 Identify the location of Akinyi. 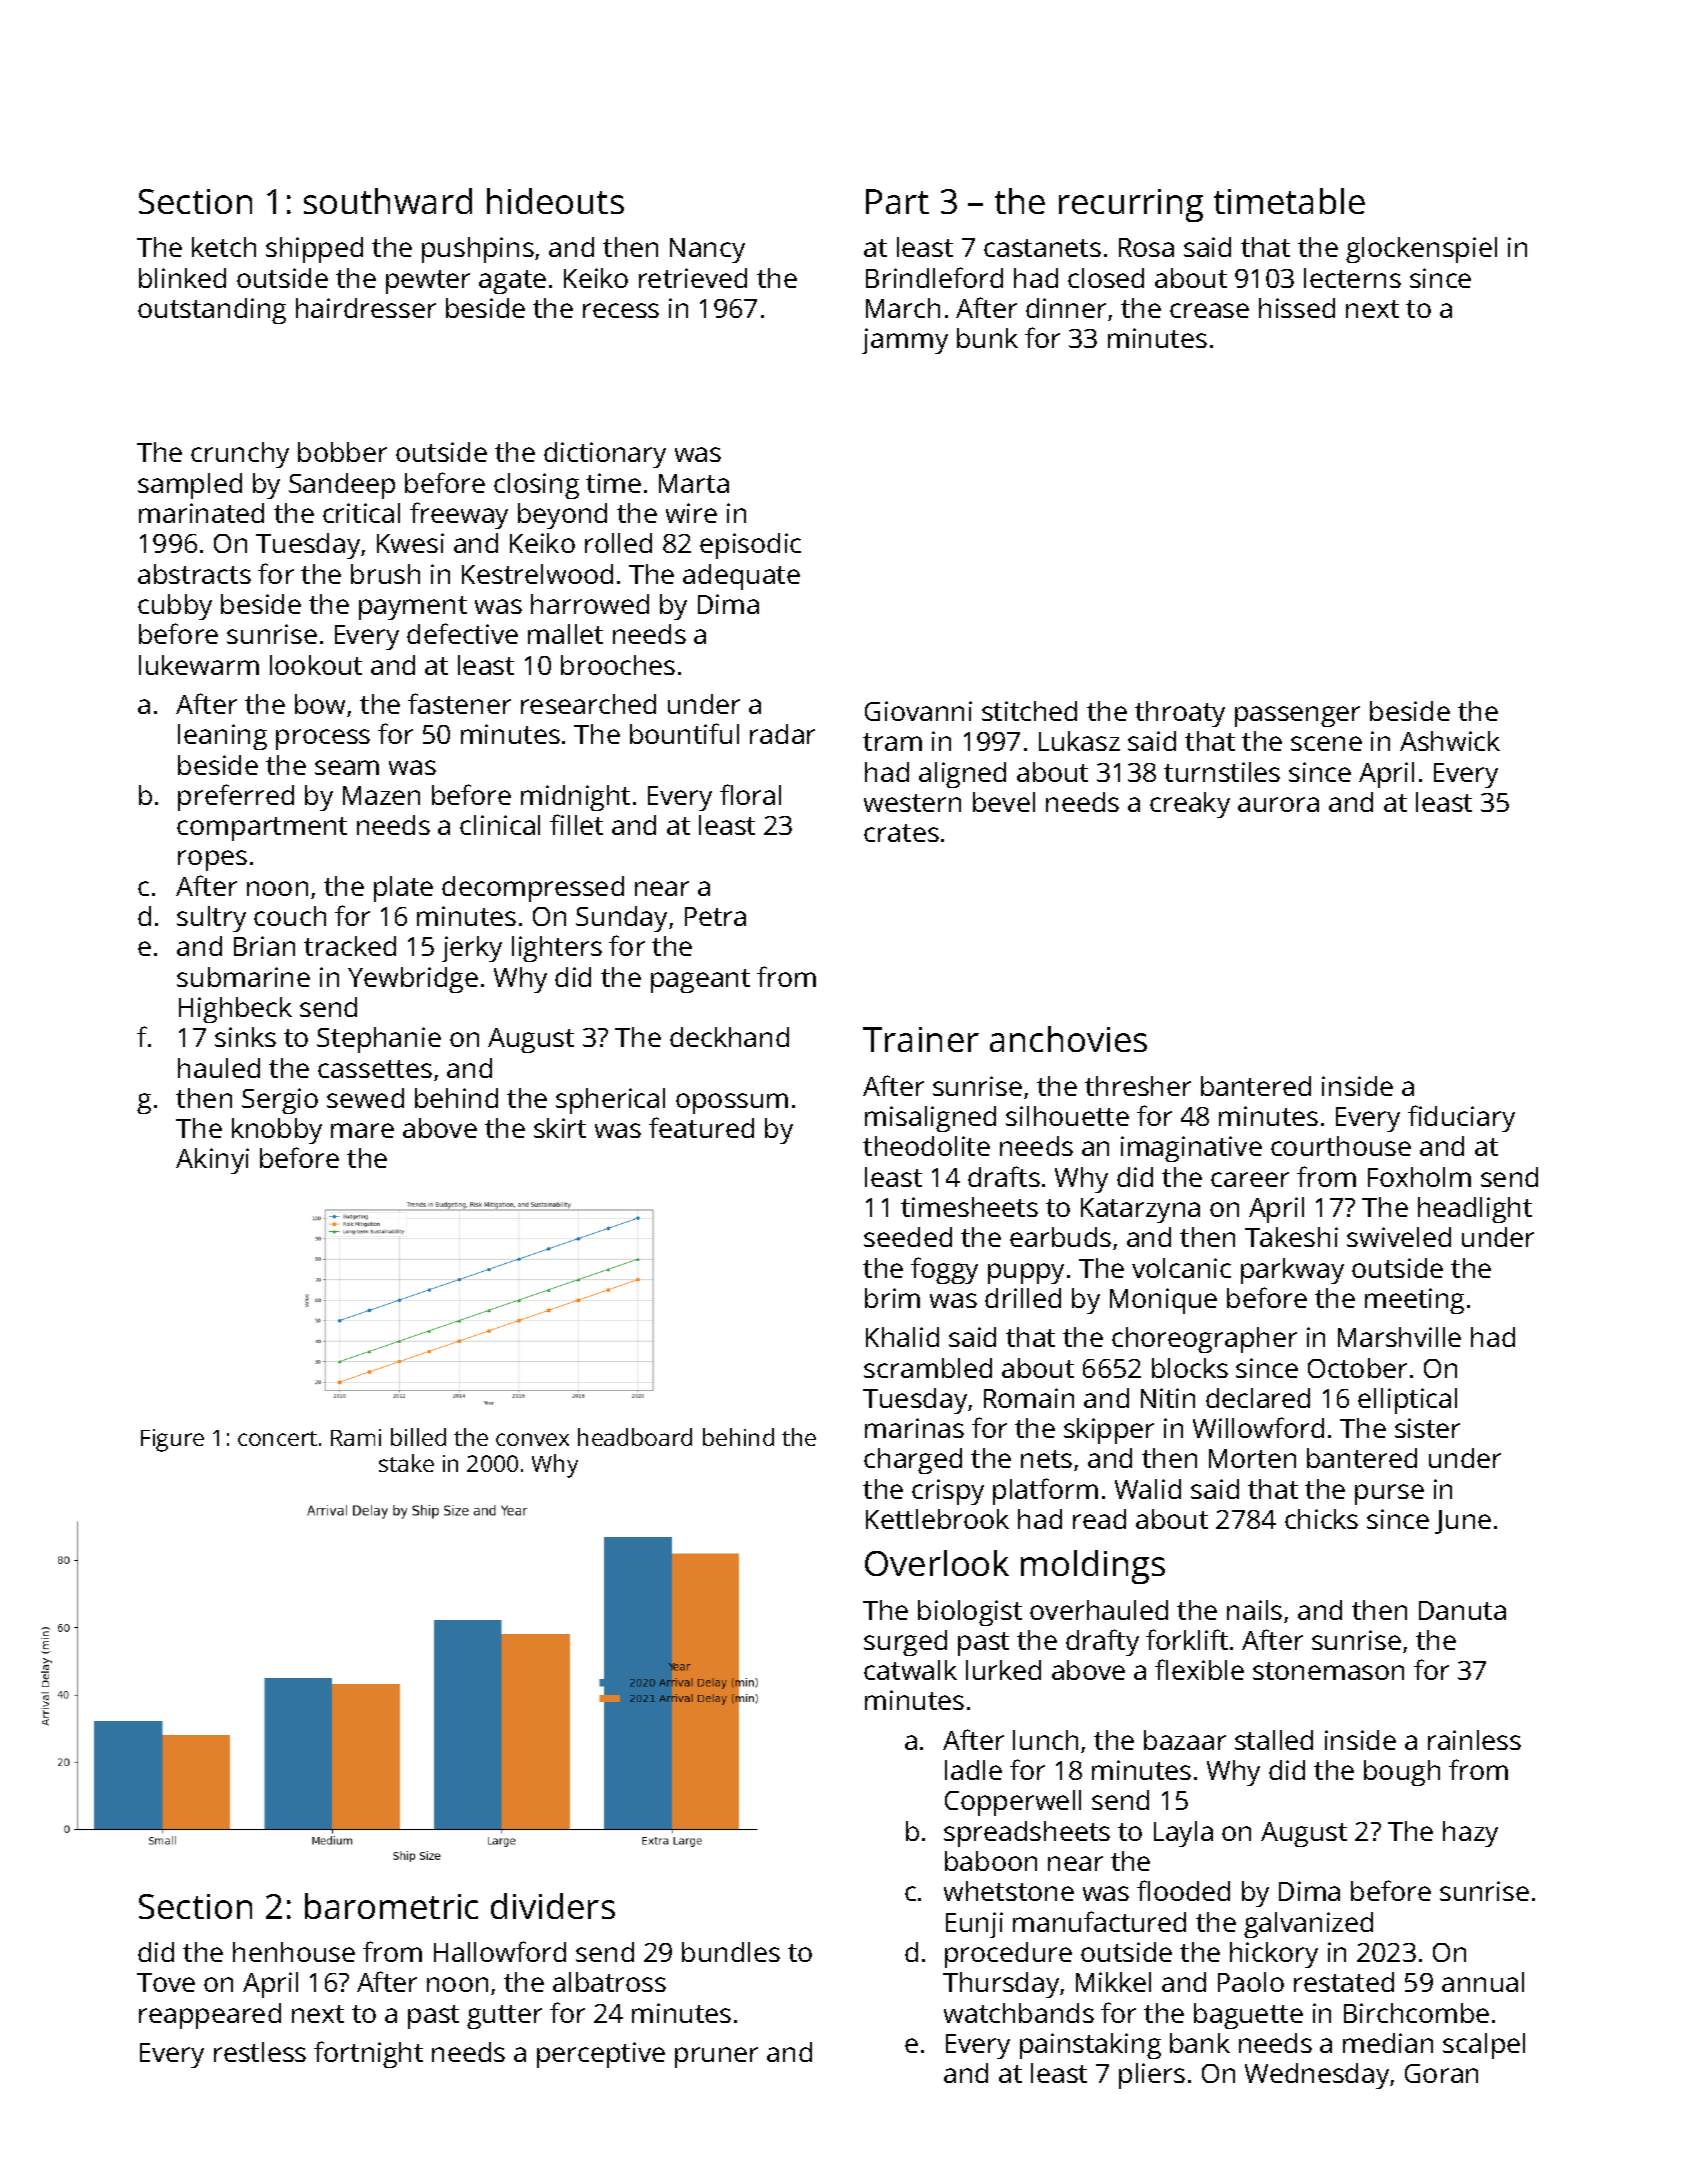
(212, 1161).
